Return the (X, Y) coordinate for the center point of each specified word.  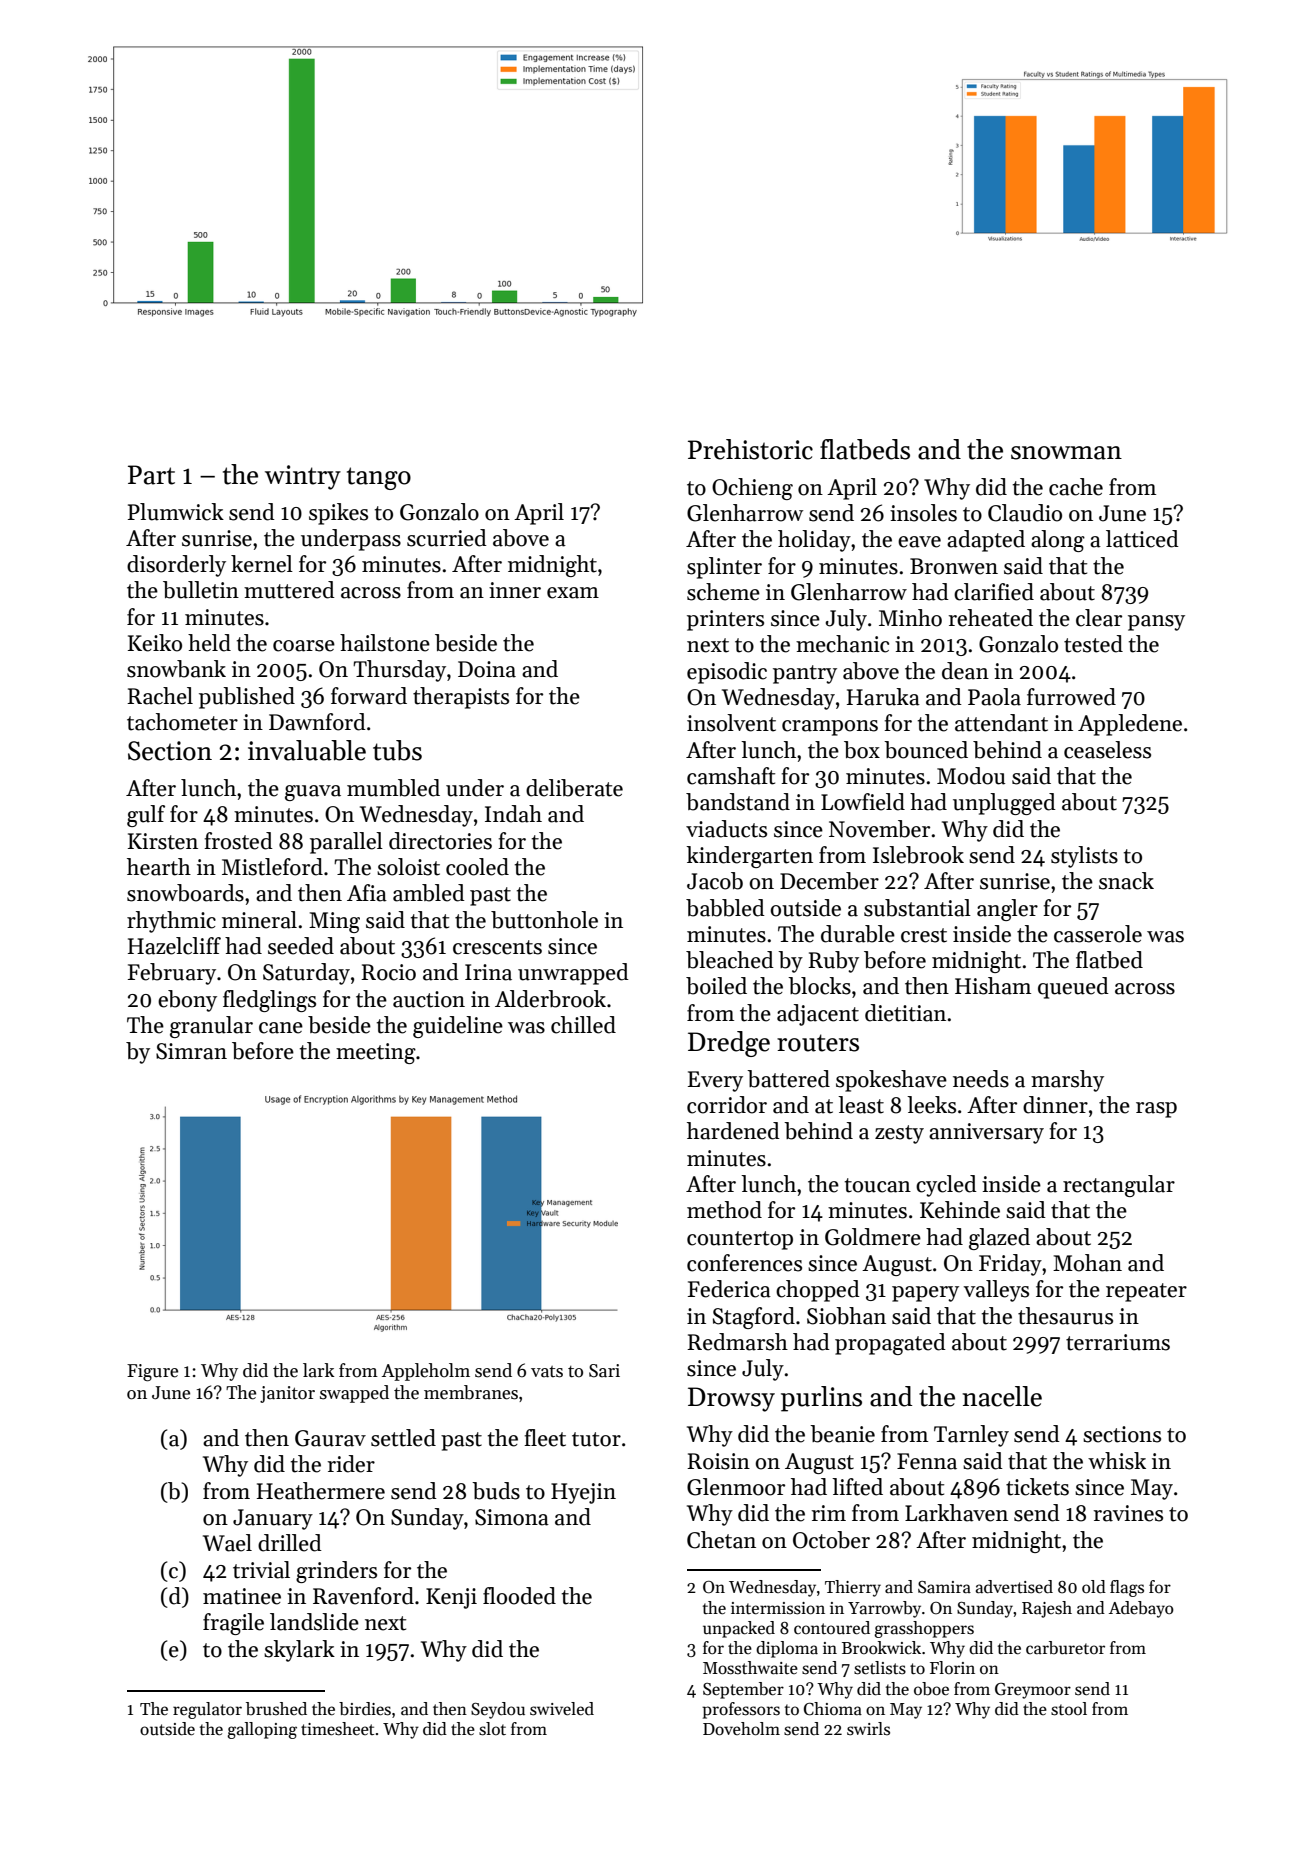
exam (573, 593)
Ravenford (363, 1596)
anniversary (986, 1133)
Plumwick (176, 512)
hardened (733, 1131)
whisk (1117, 1461)
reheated (991, 618)
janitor (287, 1394)
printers (725, 620)
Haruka (883, 697)
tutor (596, 1439)
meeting (376, 1053)
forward (369, 696)
